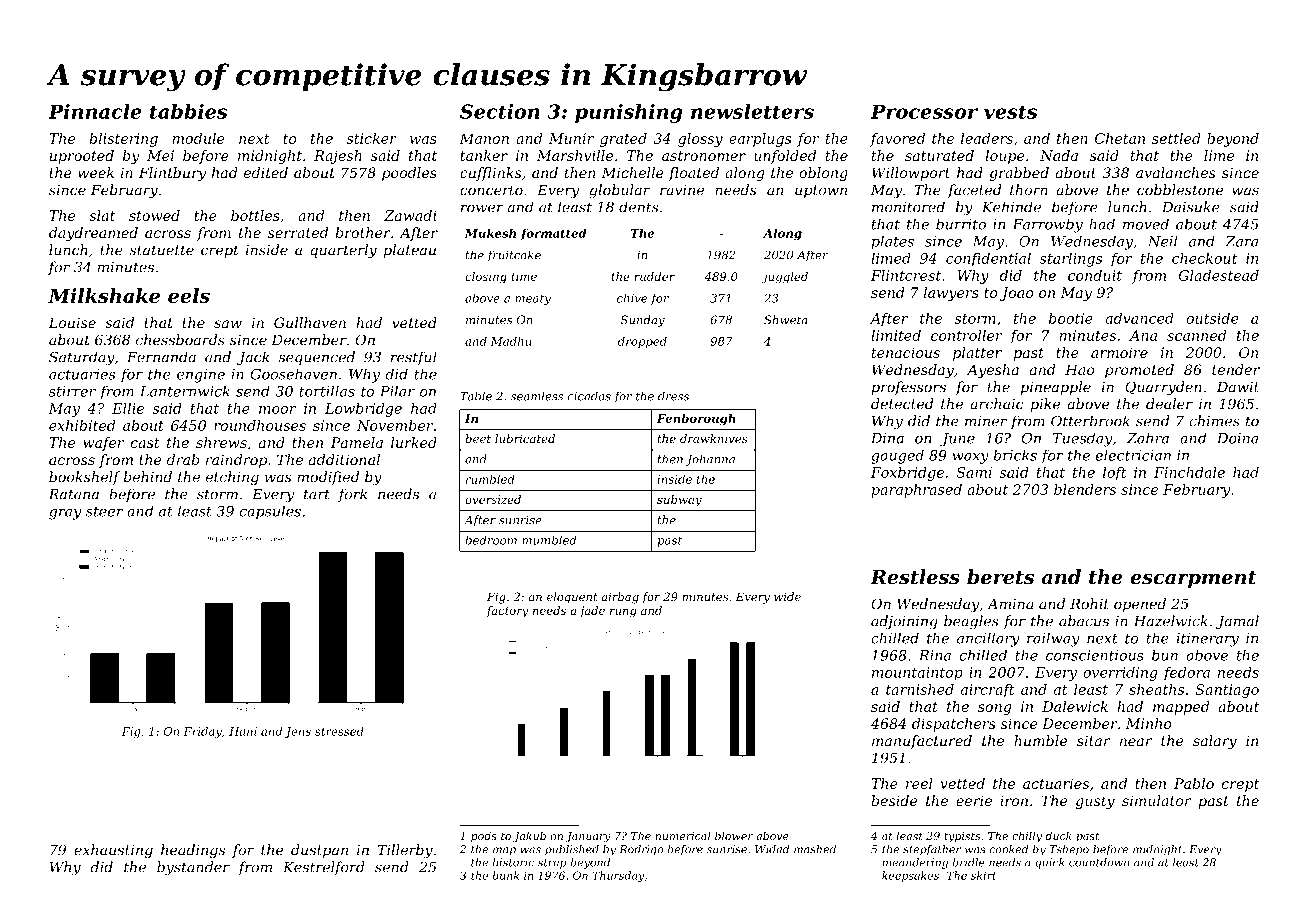 This document has width=1308, height=924. What do you see at coordinates (511, 341) in the document?
I see `Madhu` at bounding box center [511, 341].
